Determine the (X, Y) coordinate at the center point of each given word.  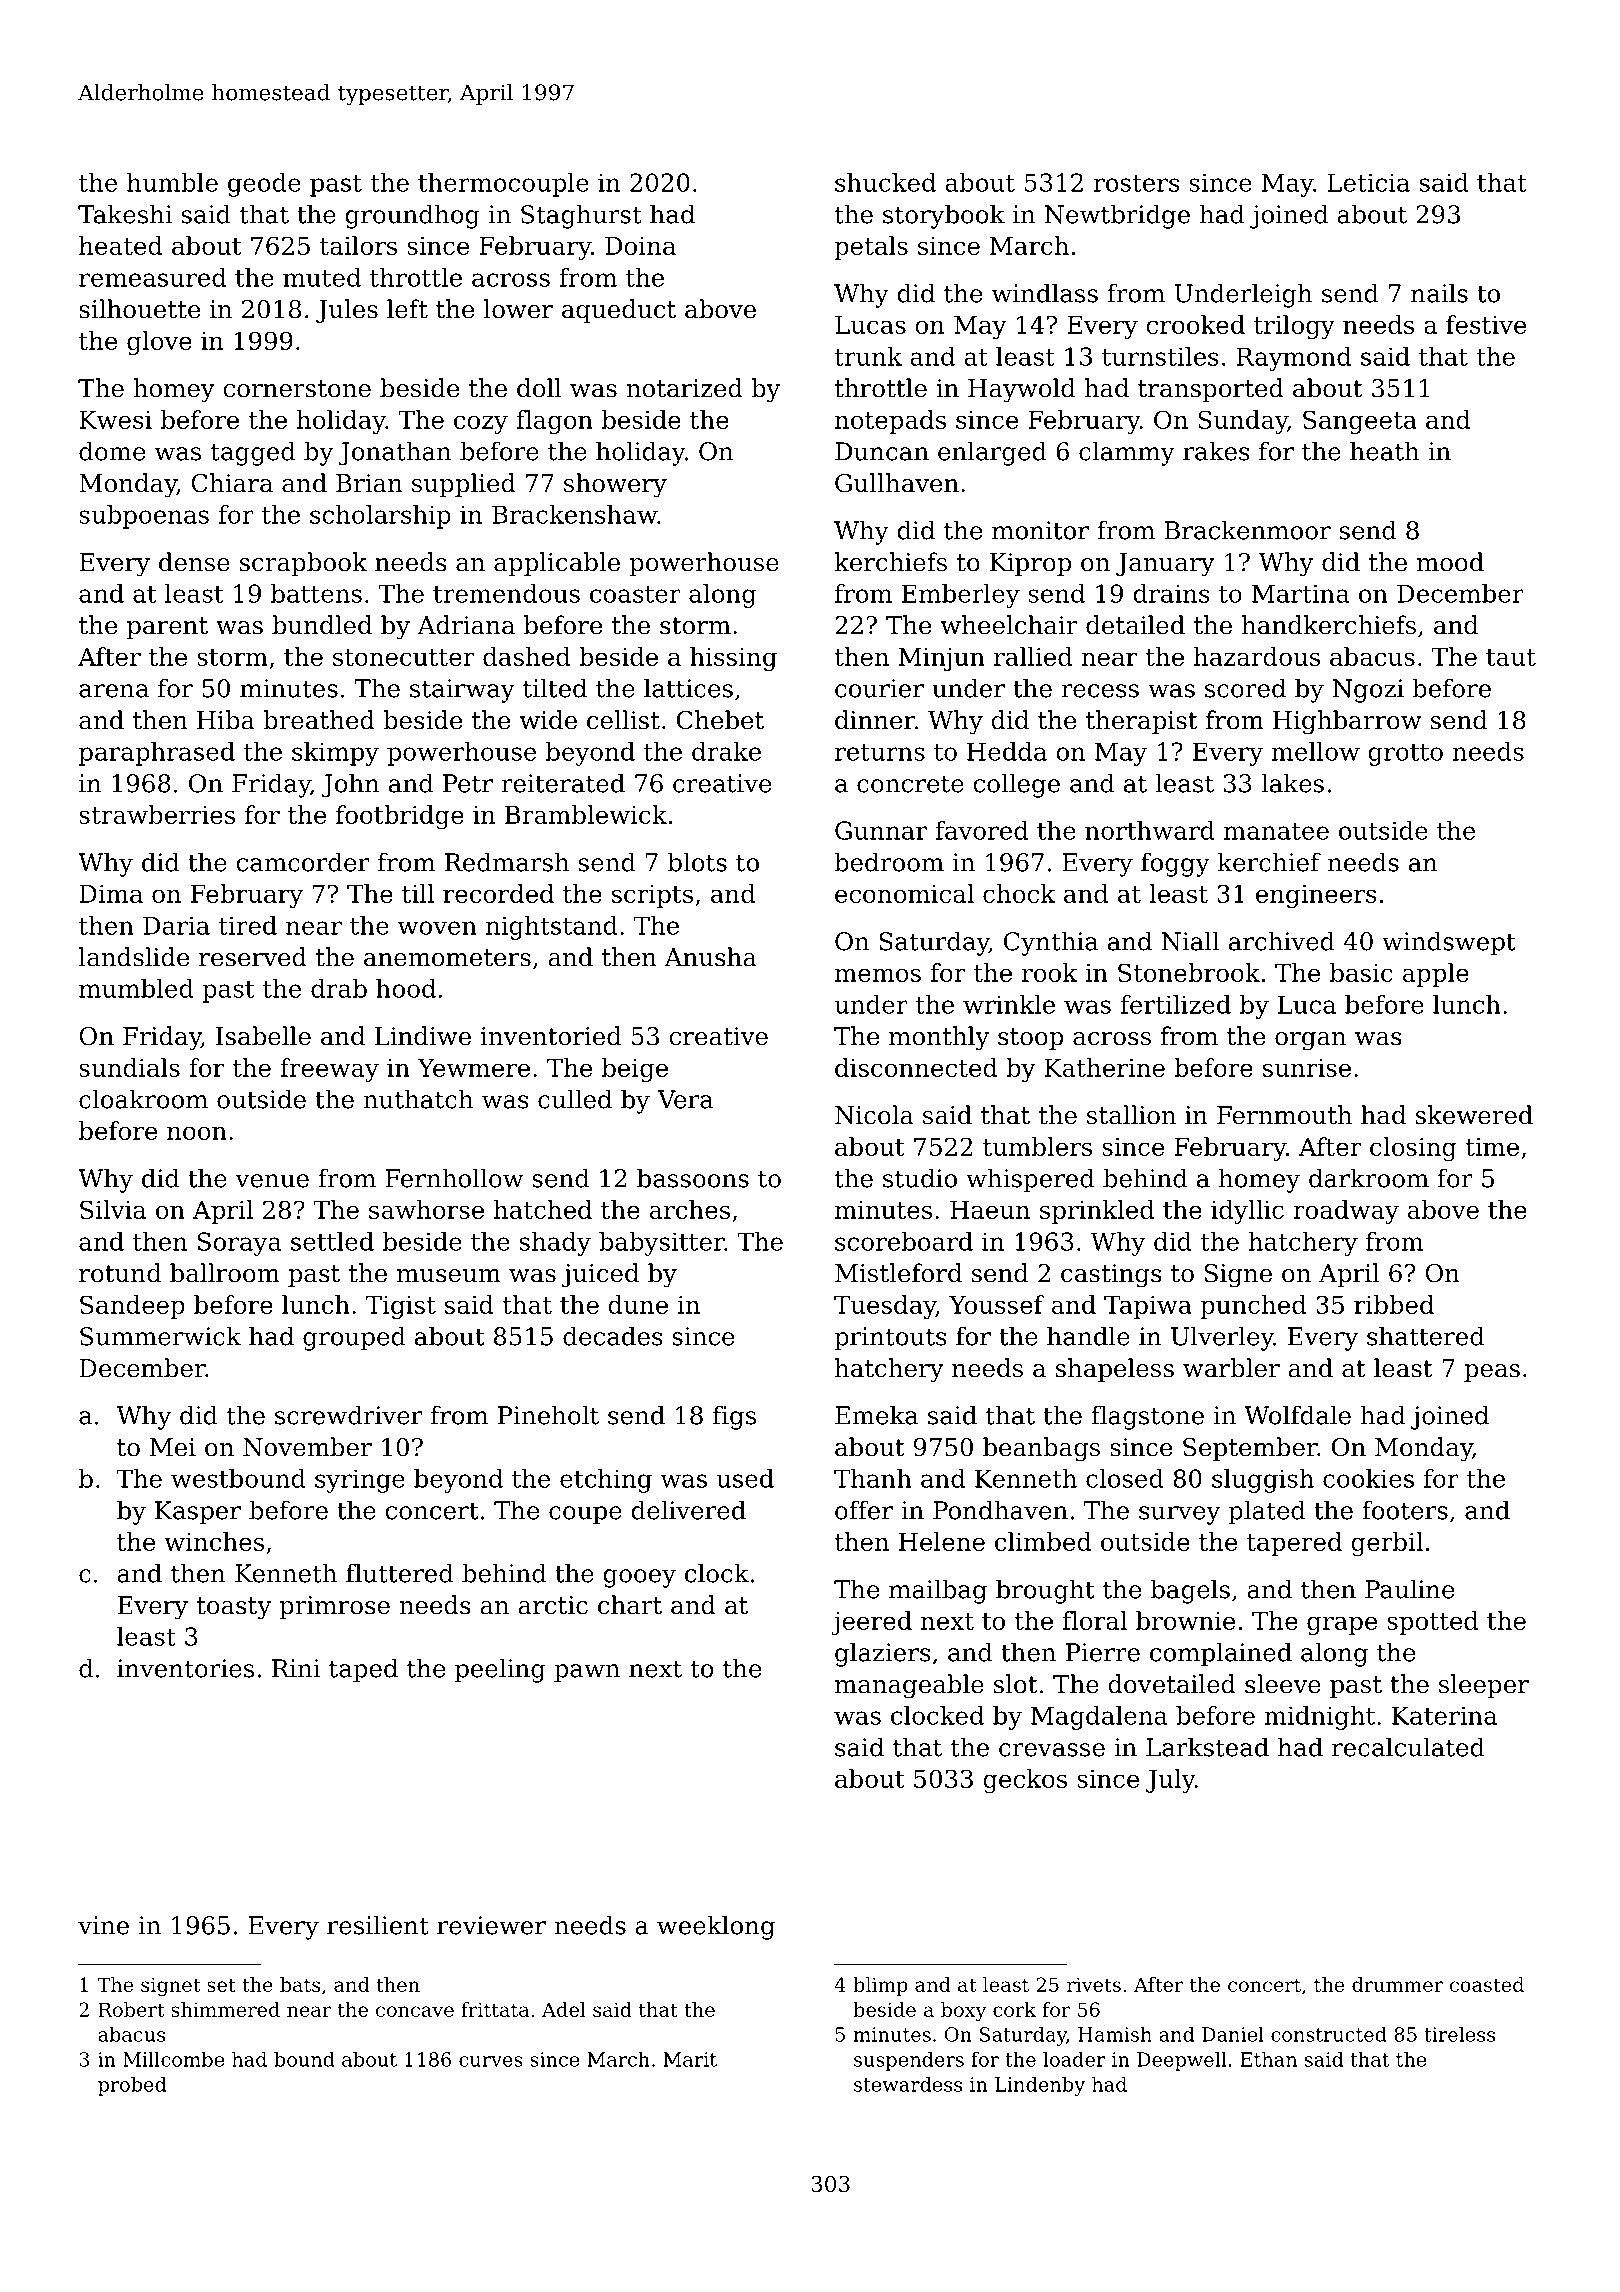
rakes (1216, 451)
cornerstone (297, 389)
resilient (378, 1925)
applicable (557, 564)
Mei (173, 1447)
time (1492, 1147)
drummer (1397, 1984)
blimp (880, 1986)
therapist (1142, 722)
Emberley (961, 596)
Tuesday (885, 1307)
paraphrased (157, 754)
